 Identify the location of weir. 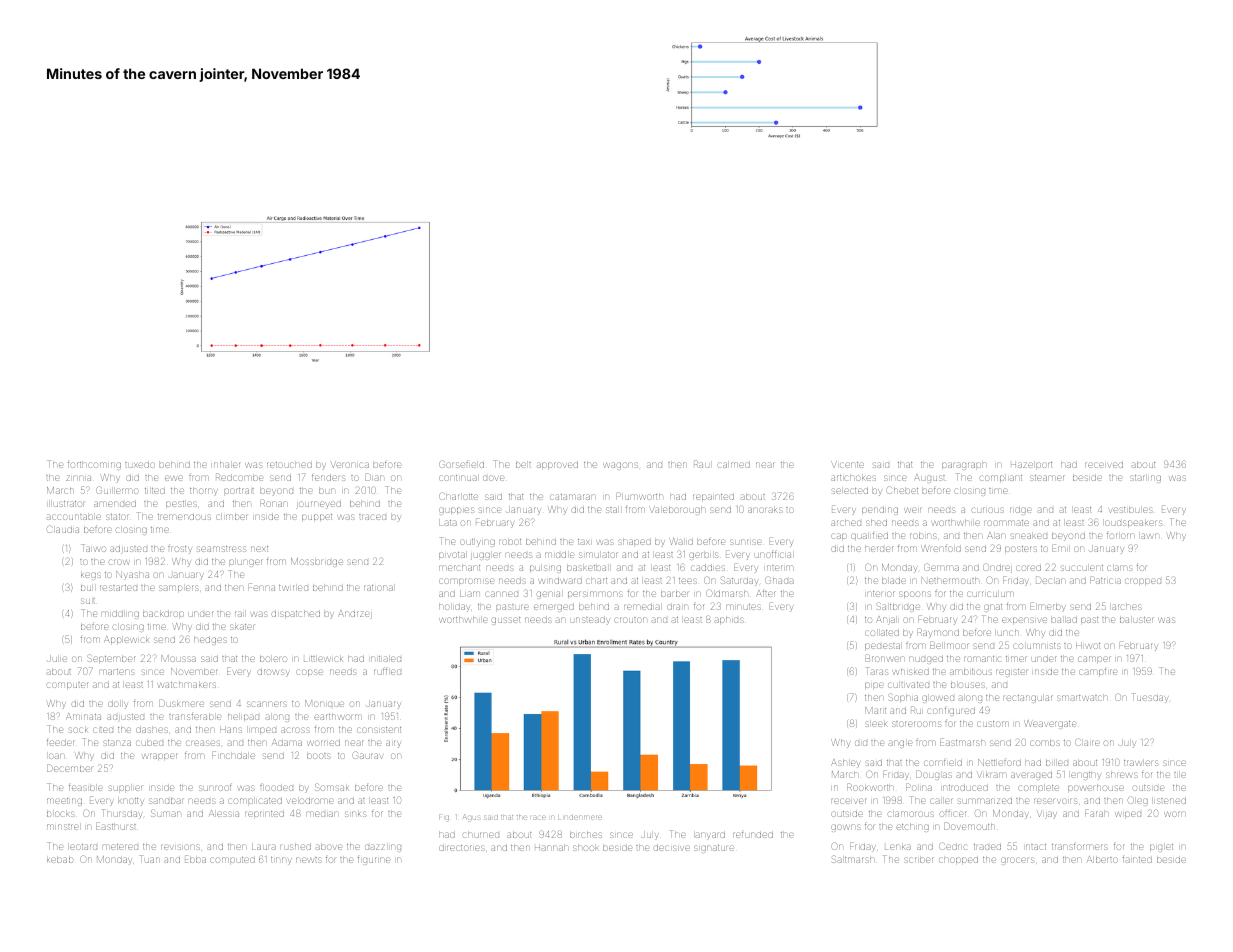
(913, 510).
